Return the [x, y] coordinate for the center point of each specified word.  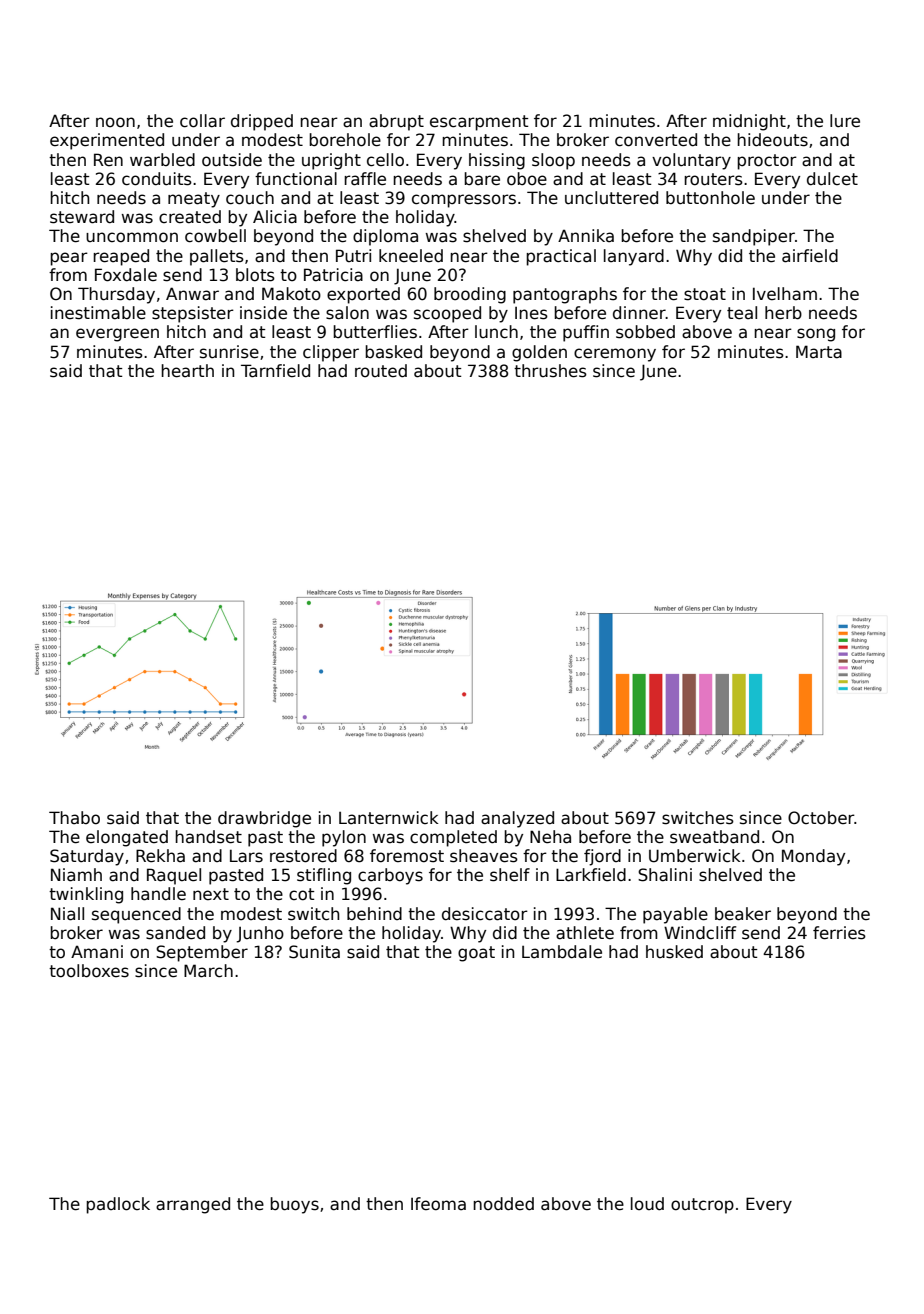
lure [845, 121]
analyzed [517, 819]
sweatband [714, 837]
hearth [187, 371]
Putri [353, 255]
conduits [157, 179]
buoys [294, 1205]
